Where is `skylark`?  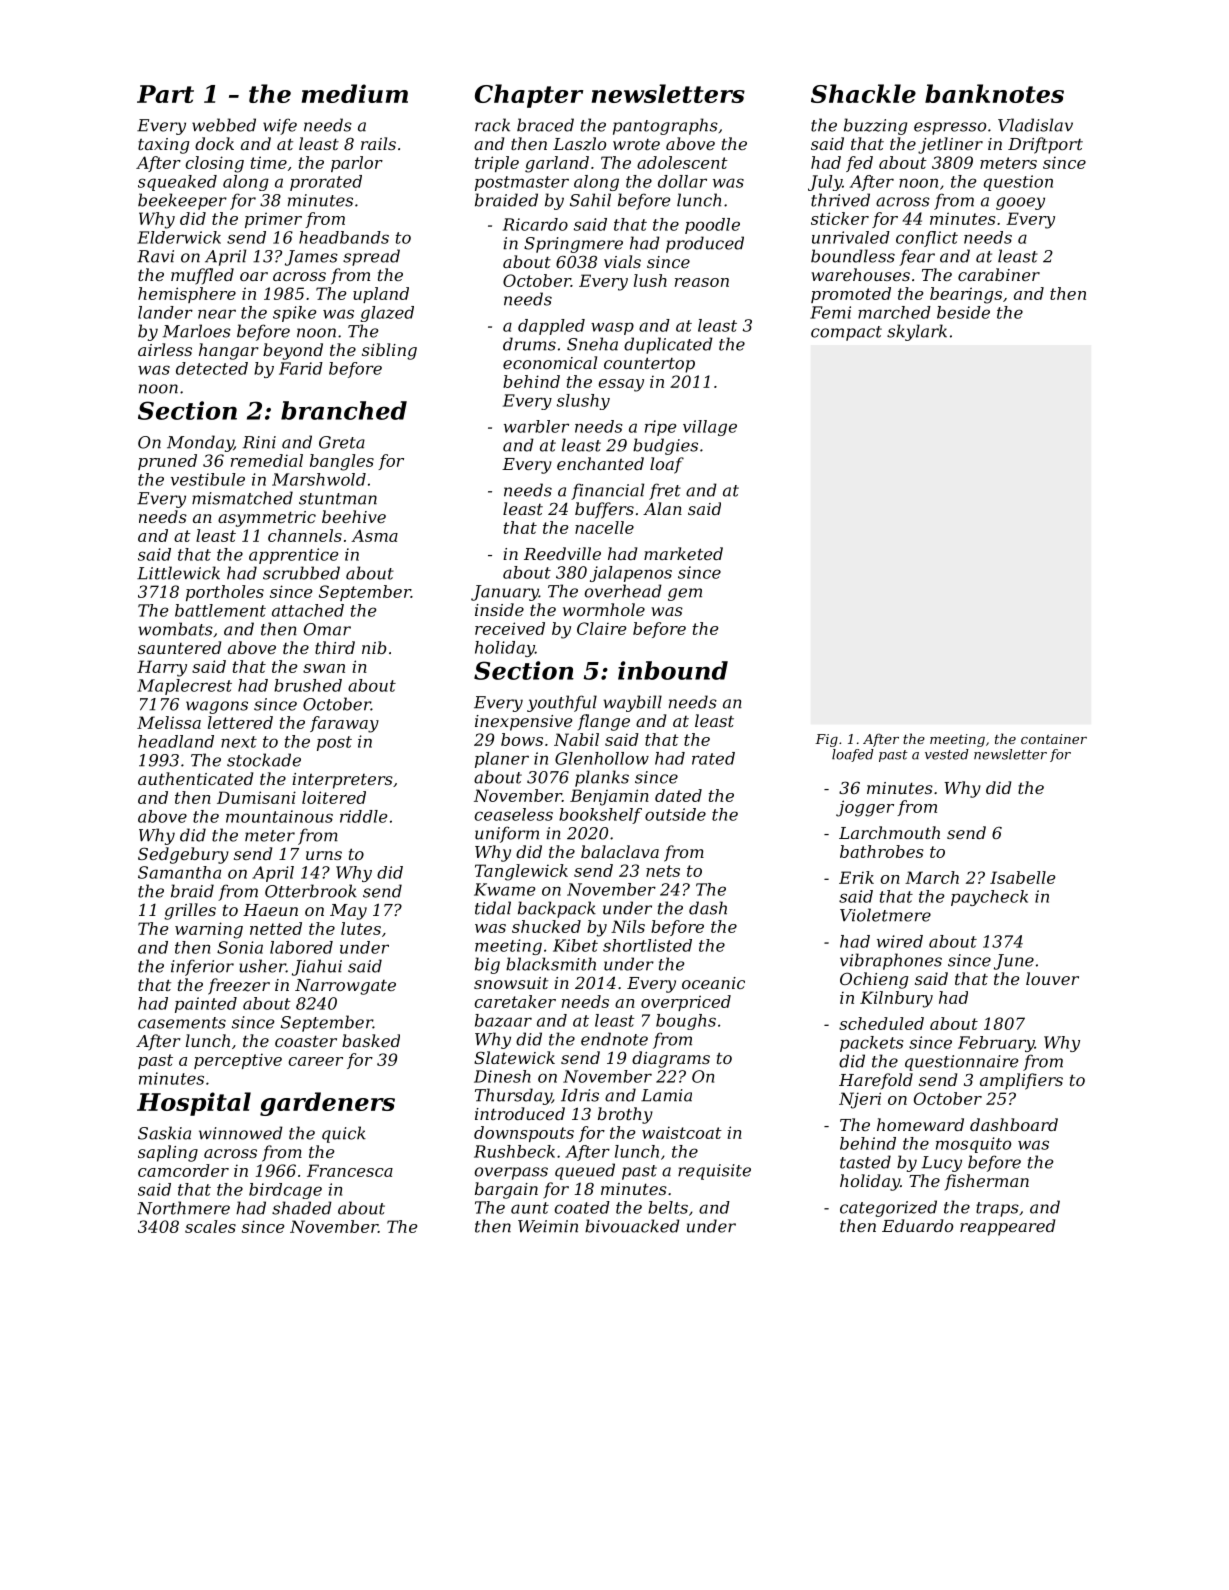 skylark is located at coordinates (917, 332).
